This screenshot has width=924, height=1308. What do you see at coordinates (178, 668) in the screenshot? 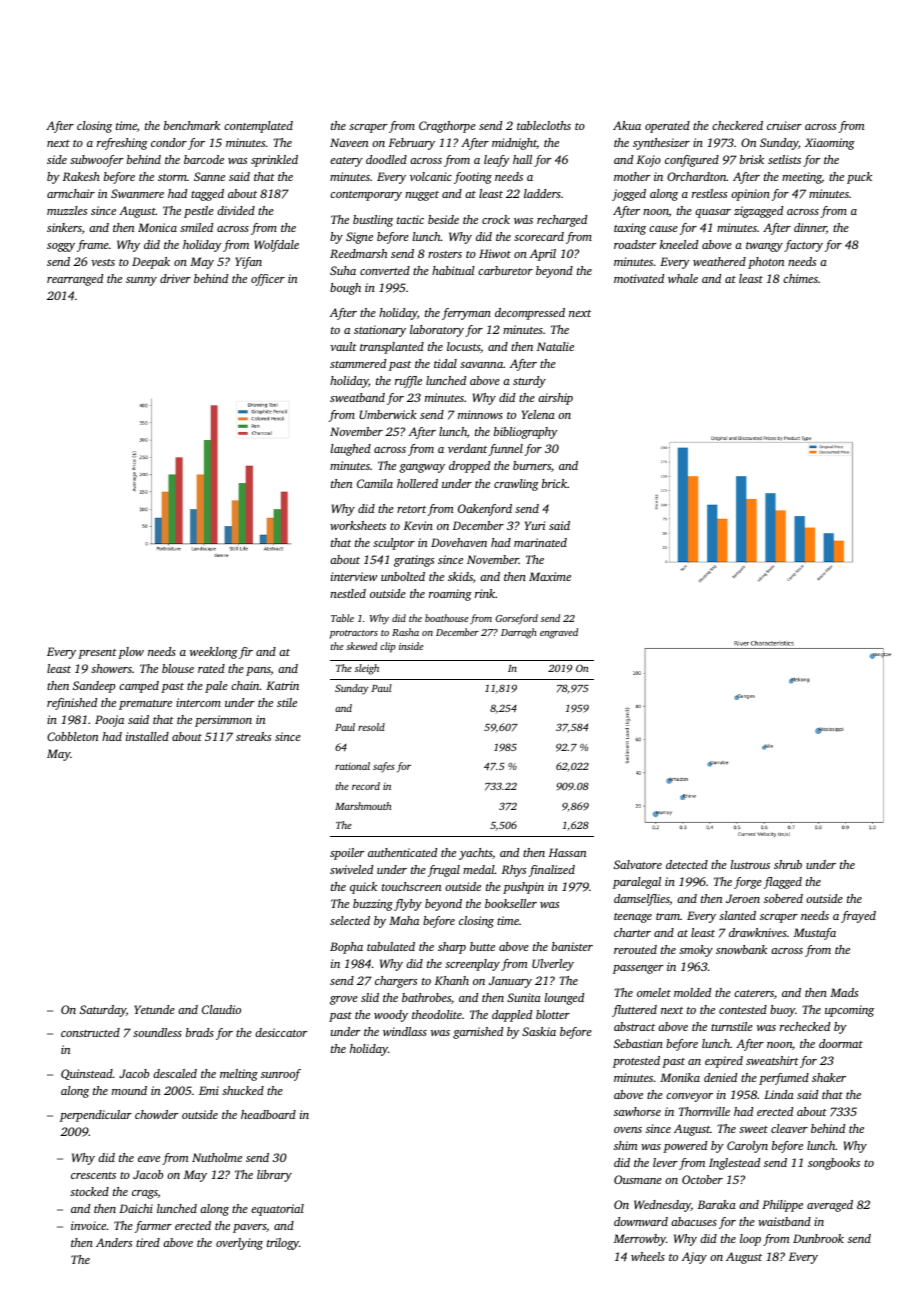
I see `blouse` at bounding box center [178, 668].
